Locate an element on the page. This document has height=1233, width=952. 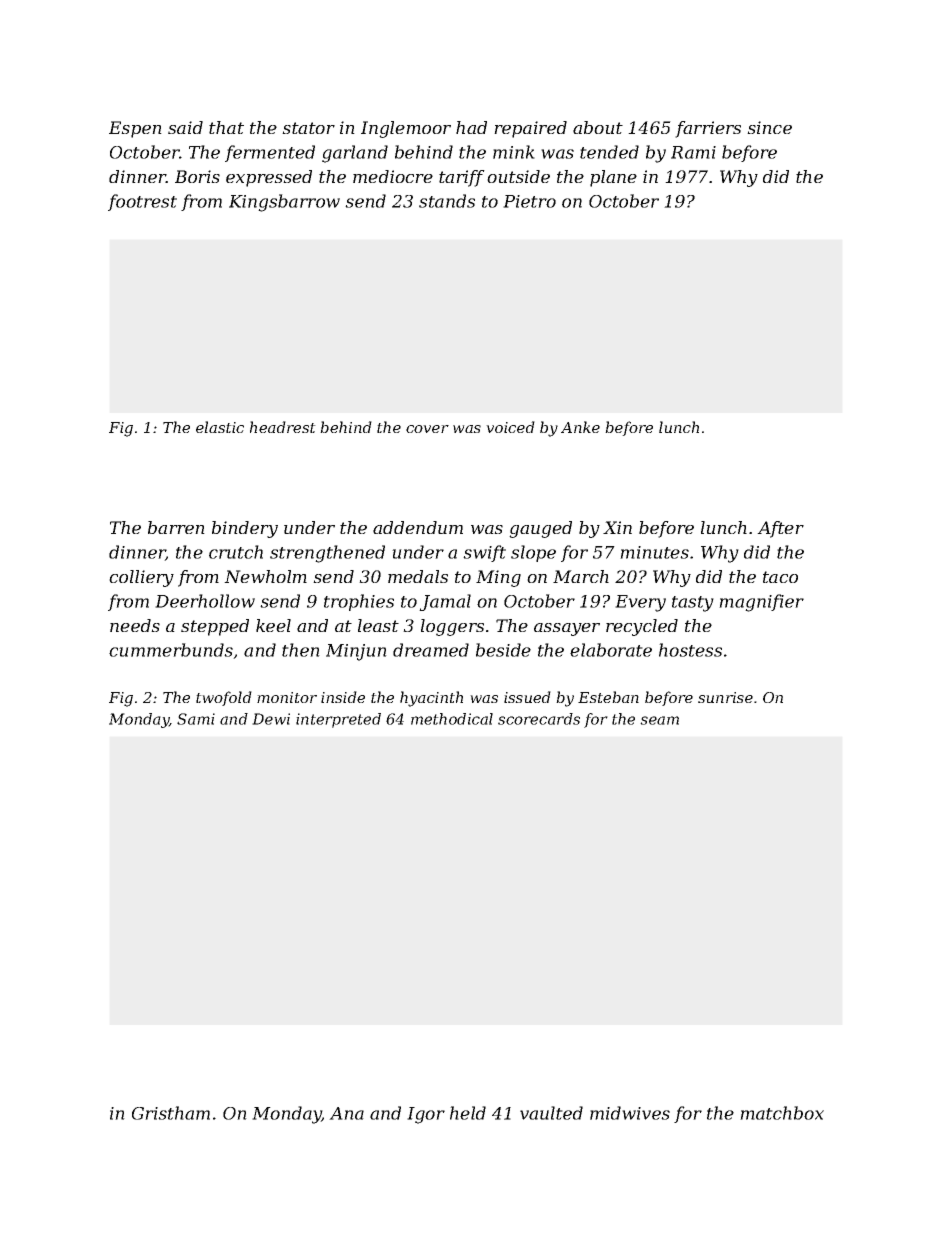
Kingsbarrow is located at coordinates (284, 203).
